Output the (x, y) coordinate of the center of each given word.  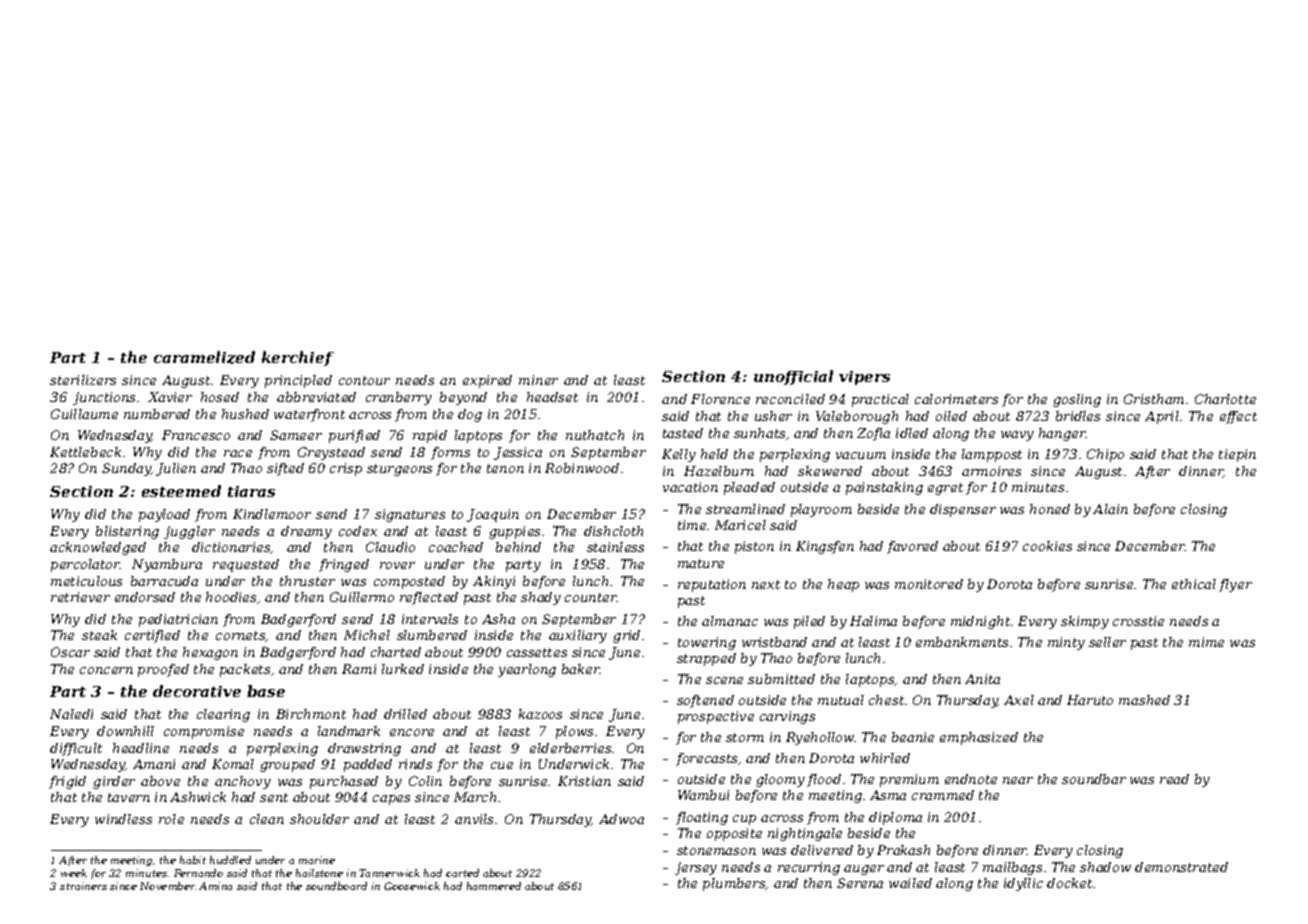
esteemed (181, 491)
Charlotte (1225, 399)
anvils (474, 819)
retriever (80, 597)
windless (123, 819)
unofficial (793, 377)
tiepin (1237, 455)
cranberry (399, 398)
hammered (494, 886)
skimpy (1085, 622)
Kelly (679, 455)
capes (391, 800)
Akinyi (494, 582)
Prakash (903, 850)
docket (1069, 883)
